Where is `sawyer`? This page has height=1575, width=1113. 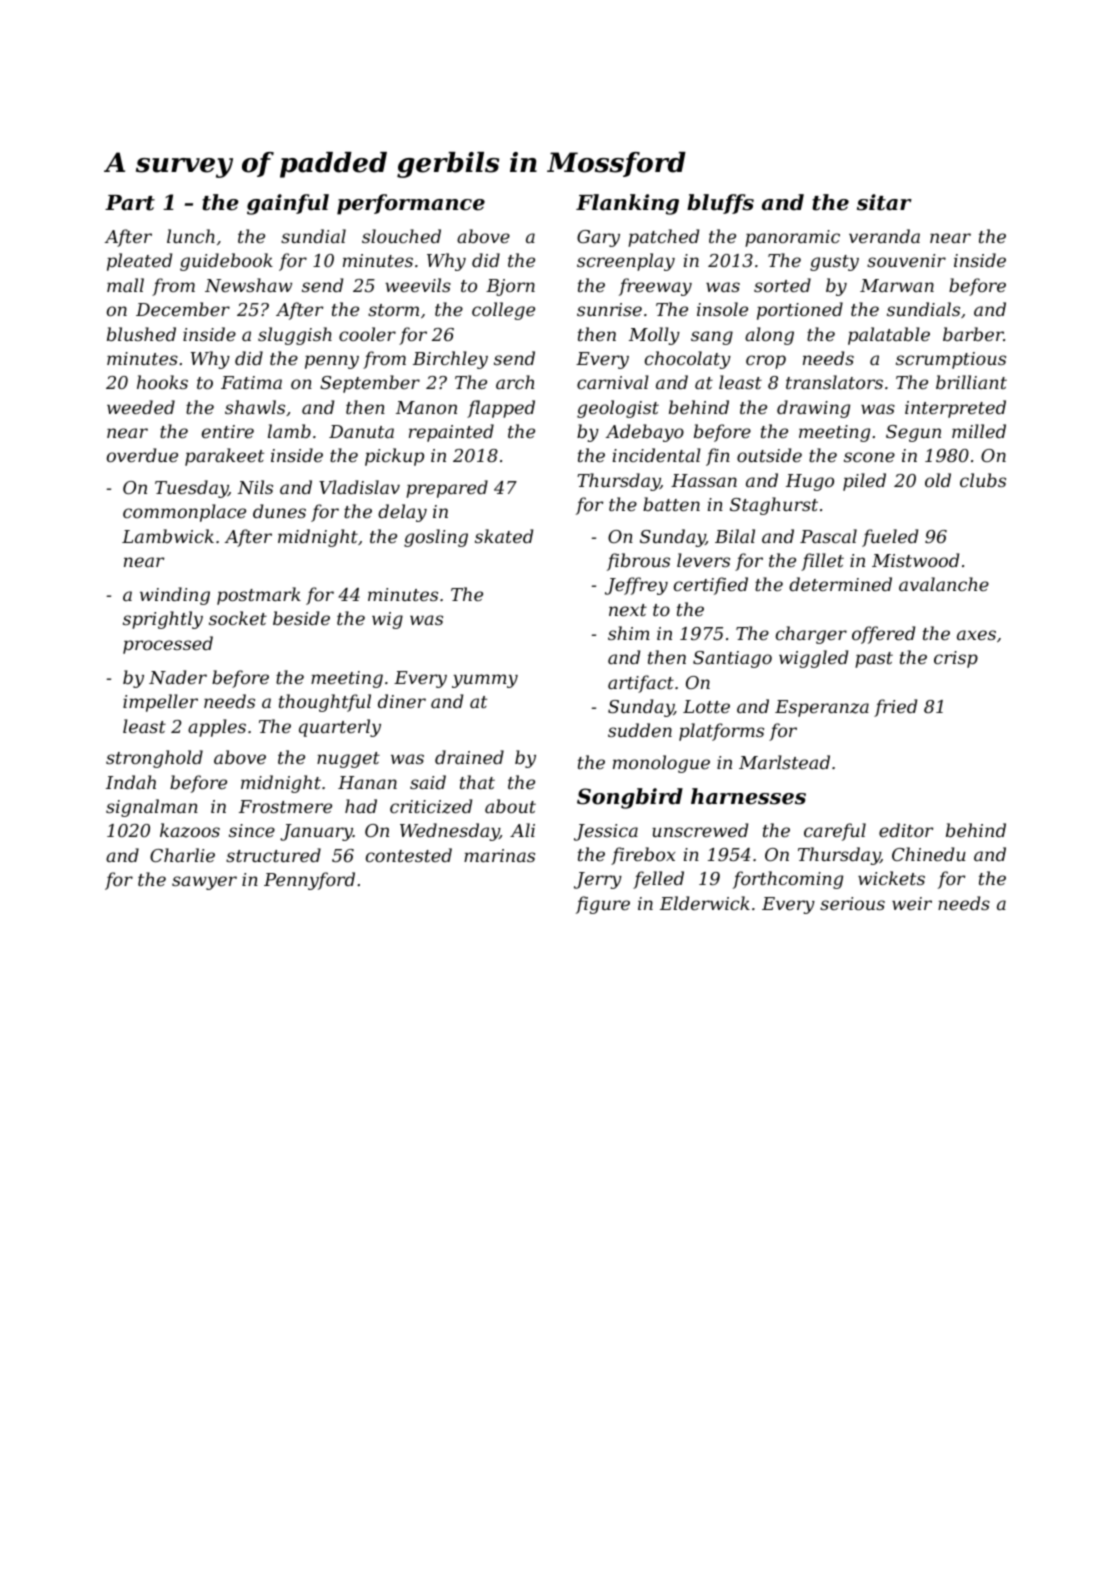 sawyer is located at coordinates (204, 883).
